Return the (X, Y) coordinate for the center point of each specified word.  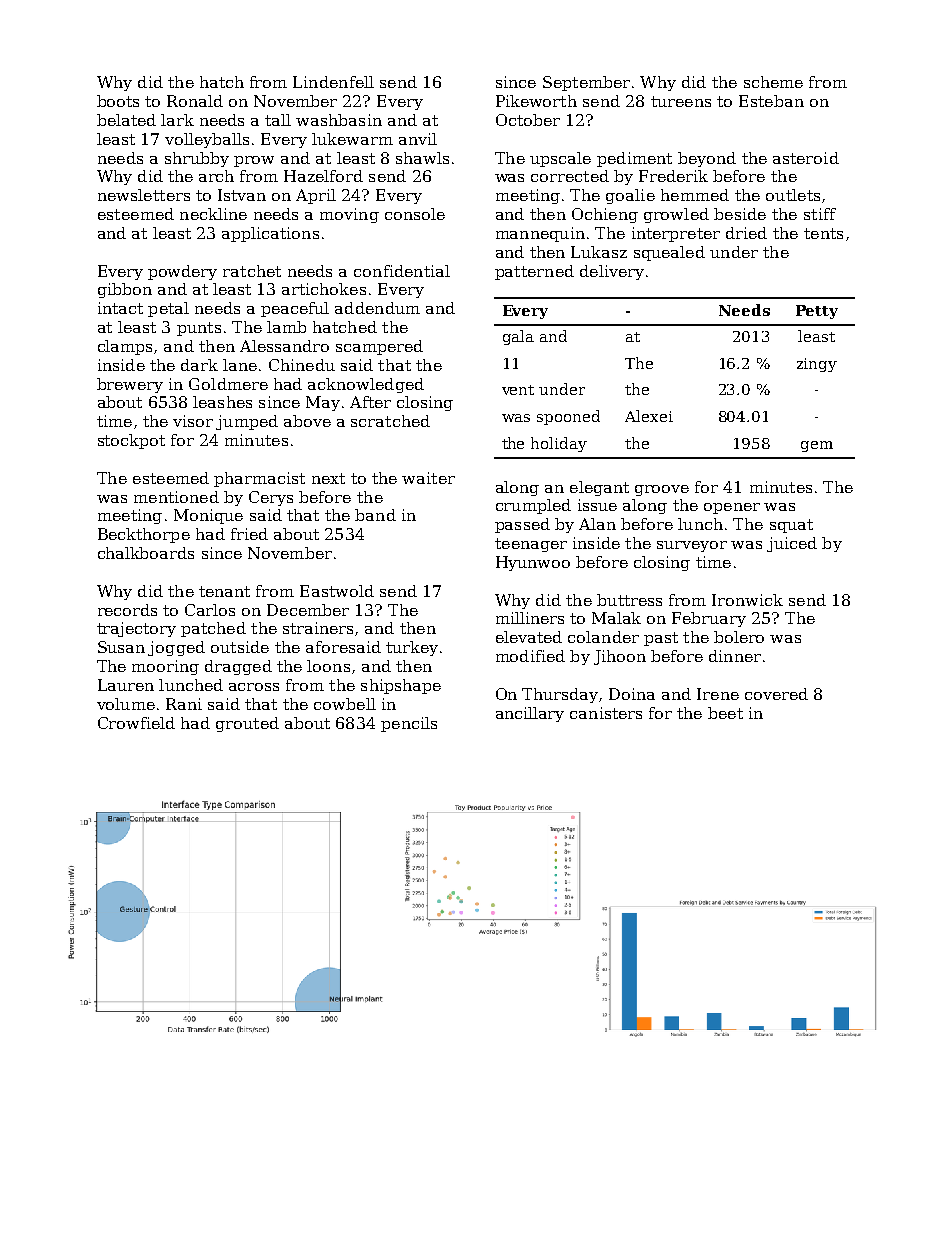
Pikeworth (536, 101)
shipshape (401, 686)
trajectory (136, 629)
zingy (817, 365)
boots (118, 101)
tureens (681, 101)
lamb (286, 327)
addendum (377, 308)
